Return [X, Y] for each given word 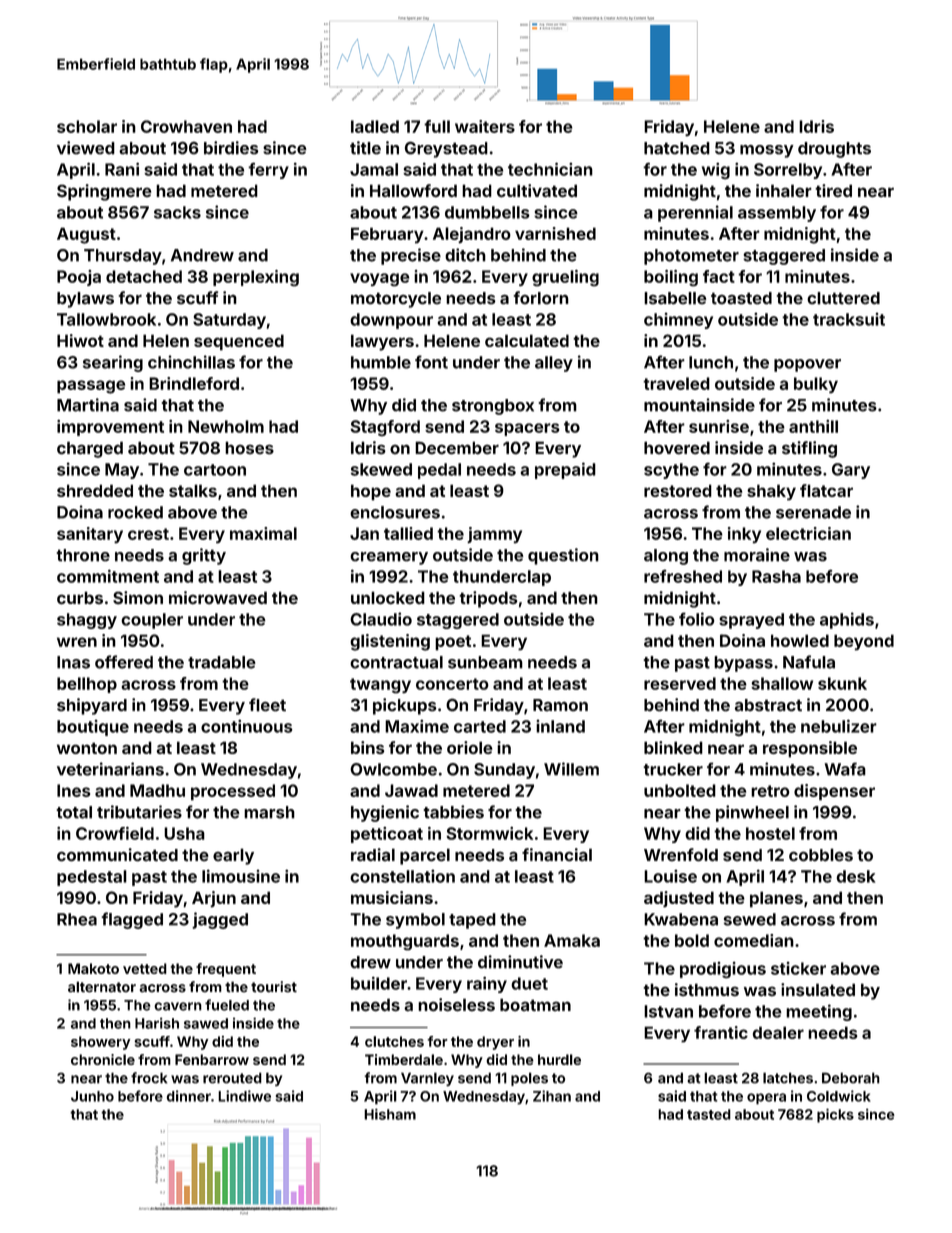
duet [529, 983]
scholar [87, 126]
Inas [73, 662]
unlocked [388, 597]
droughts [834, 150]
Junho [92, 1096]
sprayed [751, 621]
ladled [375, 126]
